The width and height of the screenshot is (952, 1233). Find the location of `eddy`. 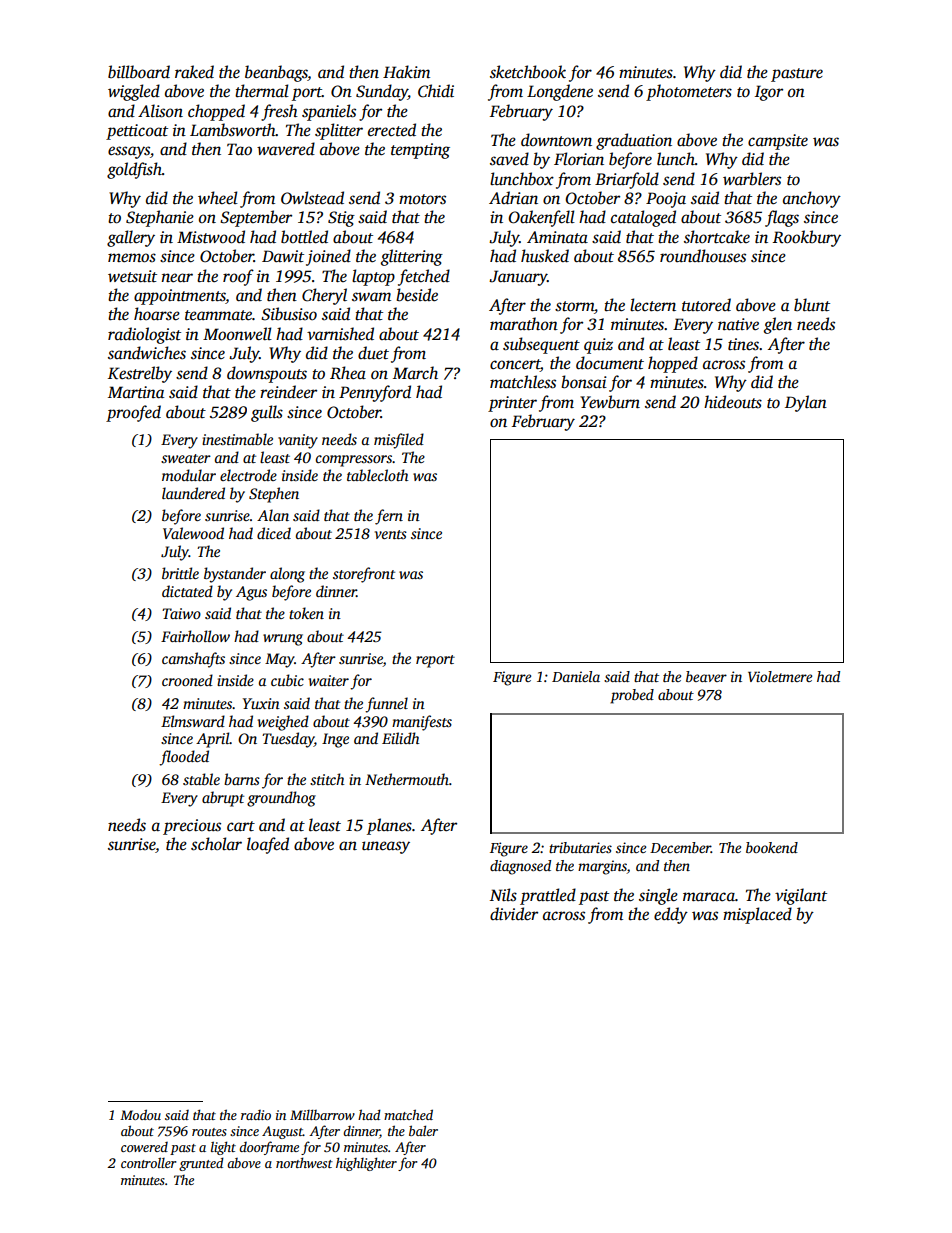

eddy is located at coordinates (671, 915).
